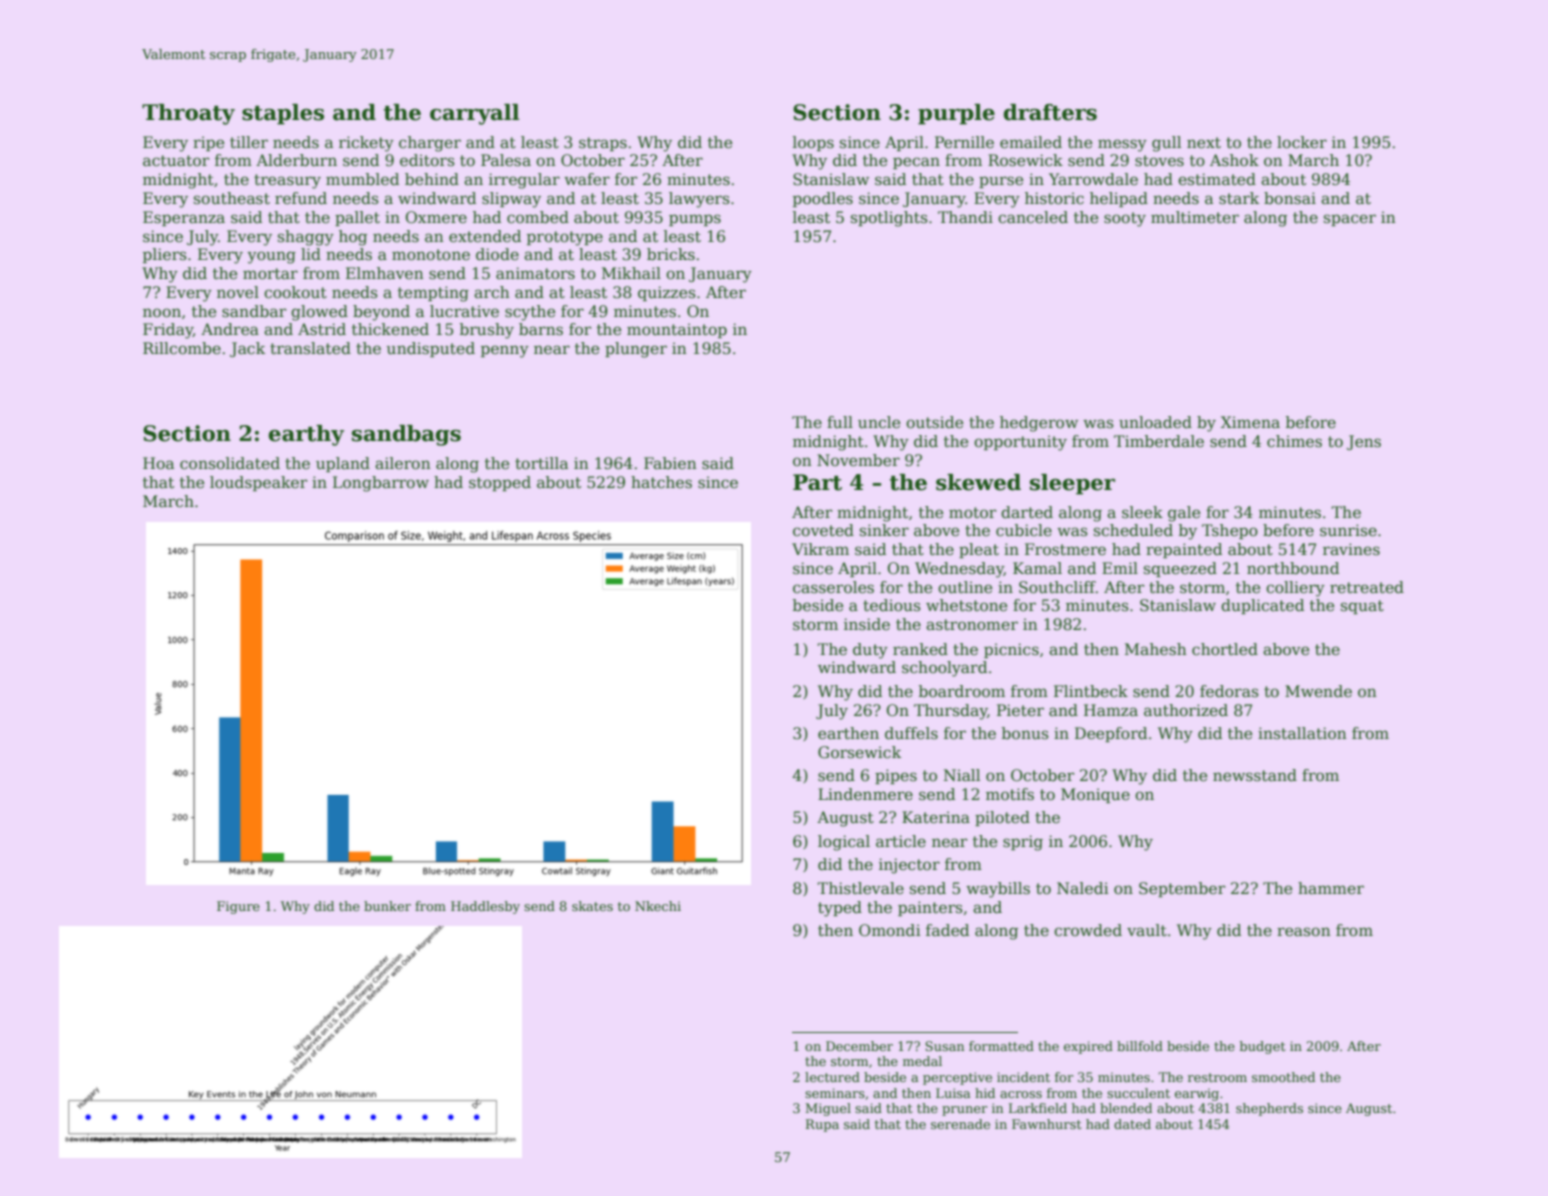  I want to click on Lindenmere, so click(865, 794).
